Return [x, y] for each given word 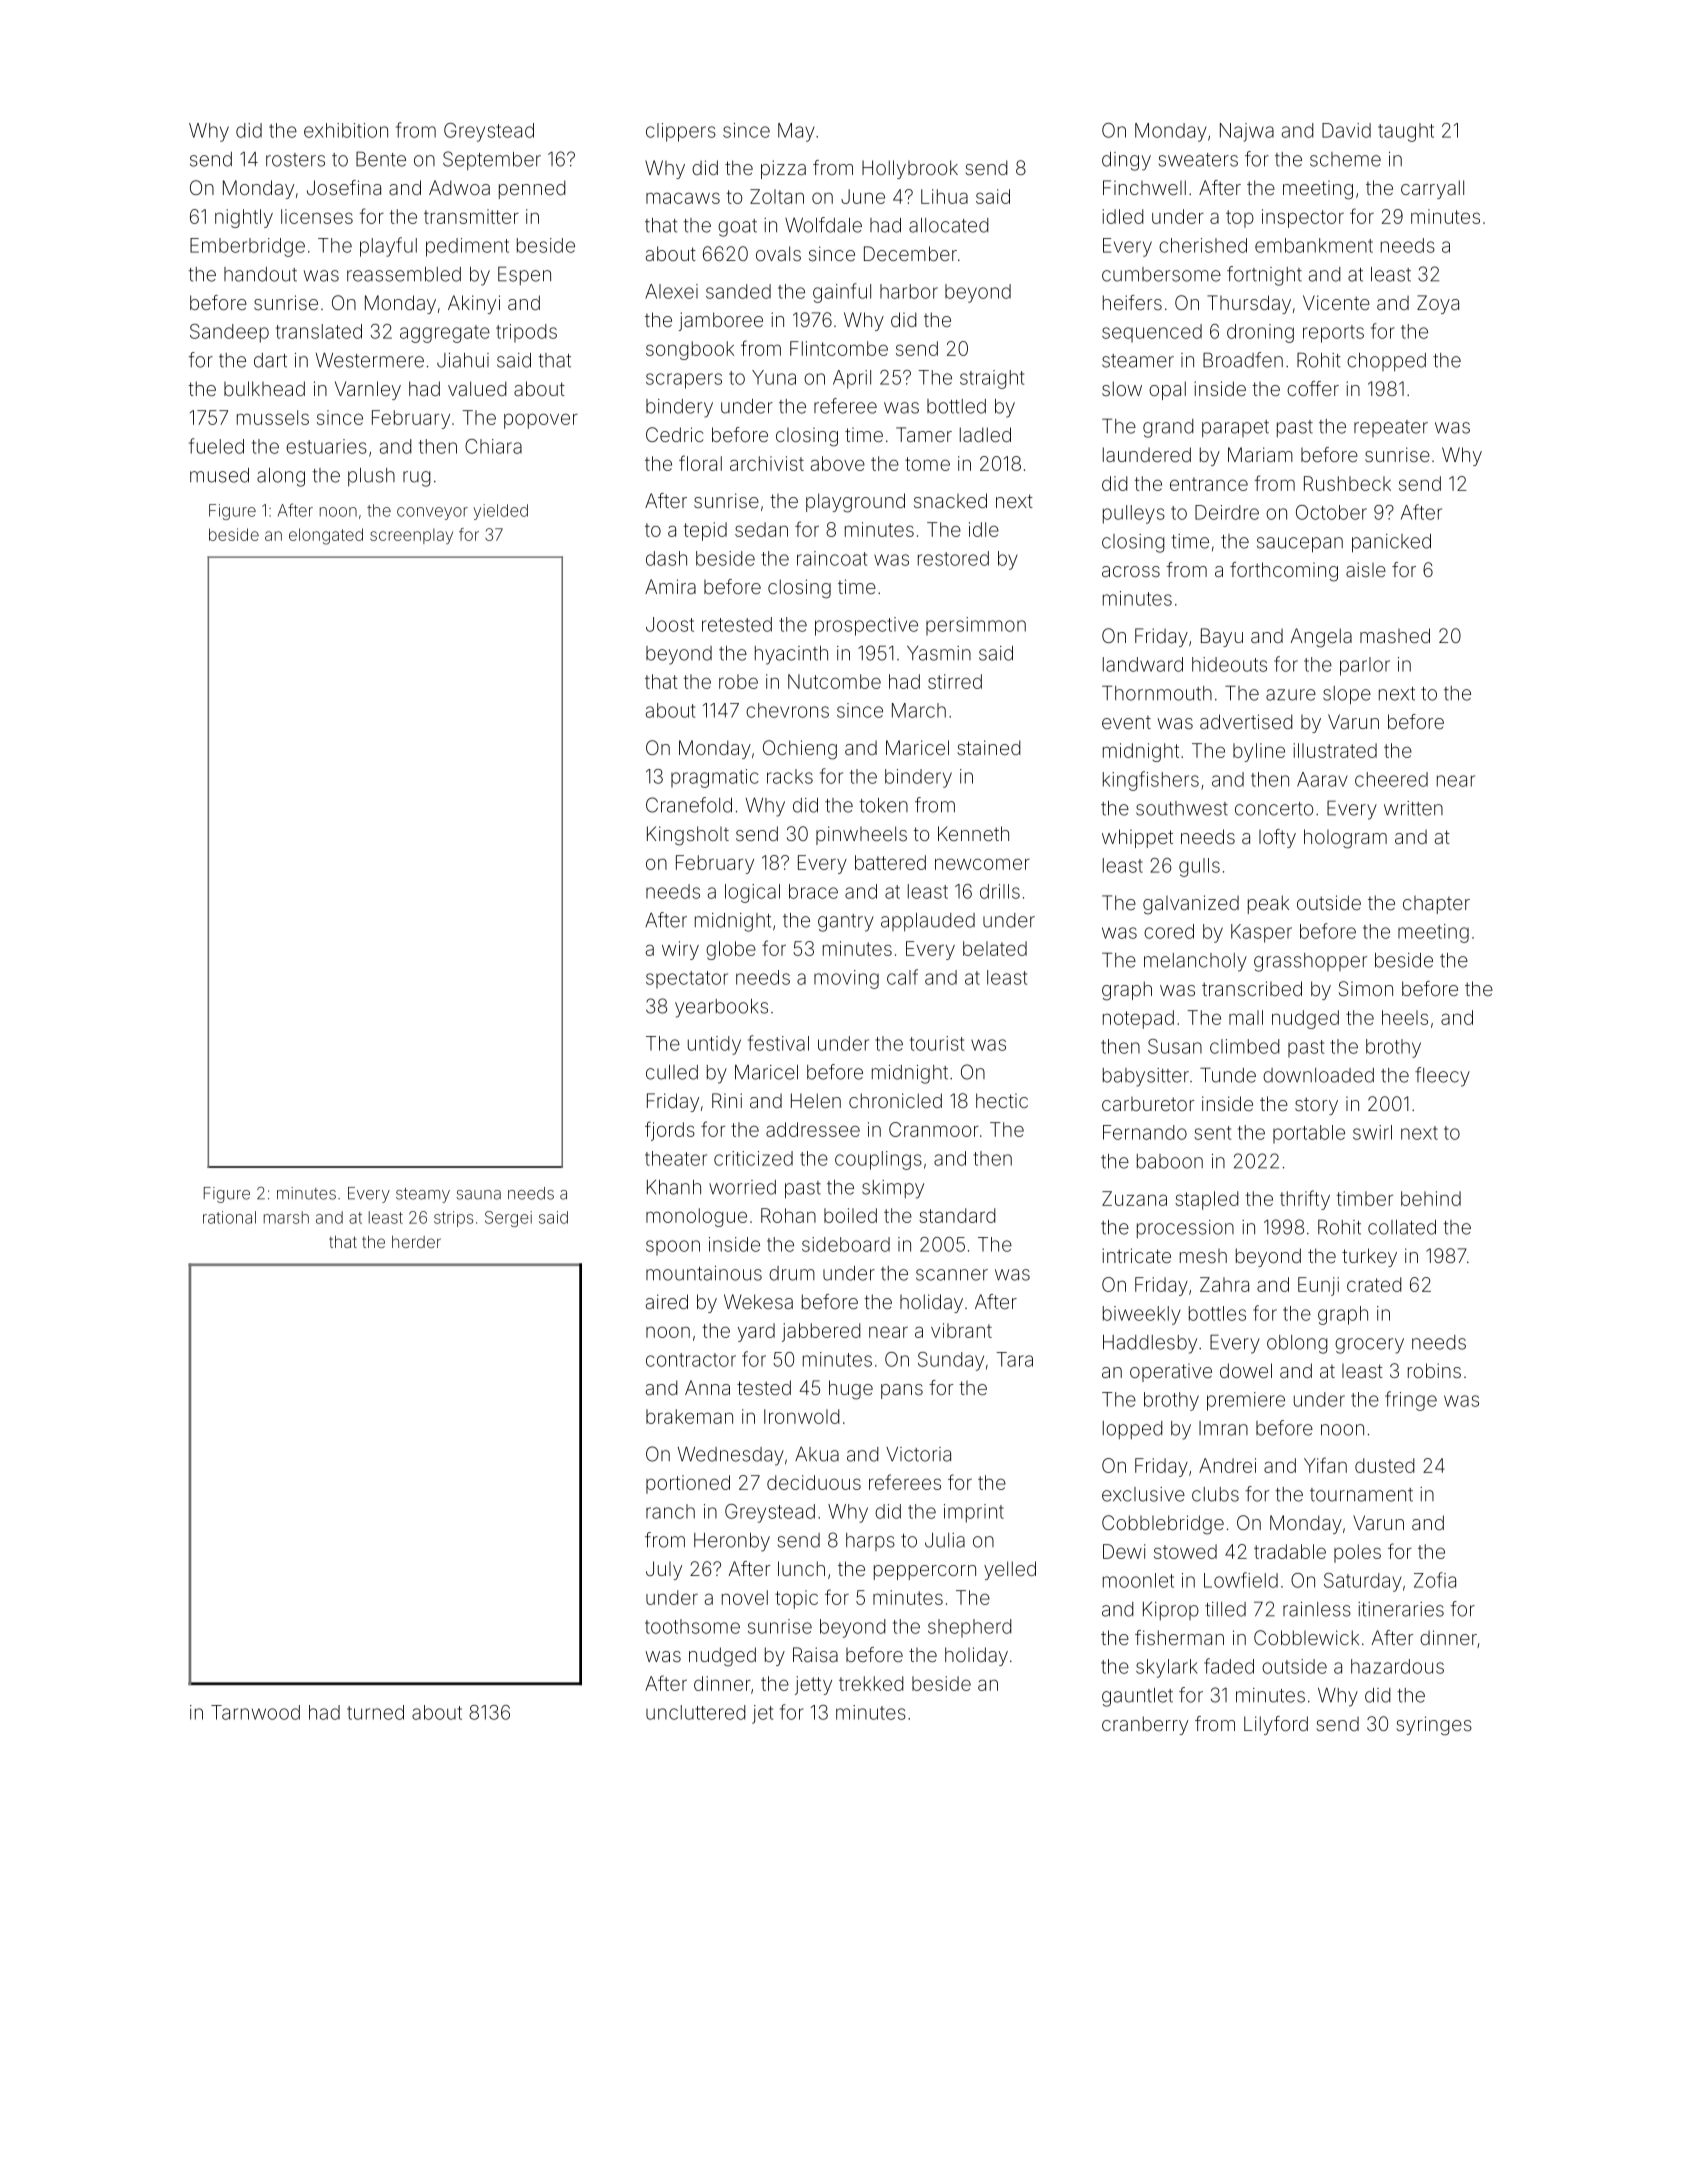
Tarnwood [255, 1712]
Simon [1366, 988]
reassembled [404, 274]
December [910, 253]
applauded [928, 922]
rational [229, 1217]
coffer [1313, 388]
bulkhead [264, 388]
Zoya [1438, 304]
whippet [1137, 838]
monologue [696, 1217]
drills [1000, 891]
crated [1374, 1284]
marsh [286, 1217]
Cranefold [689, 805]
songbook [690, 350]
